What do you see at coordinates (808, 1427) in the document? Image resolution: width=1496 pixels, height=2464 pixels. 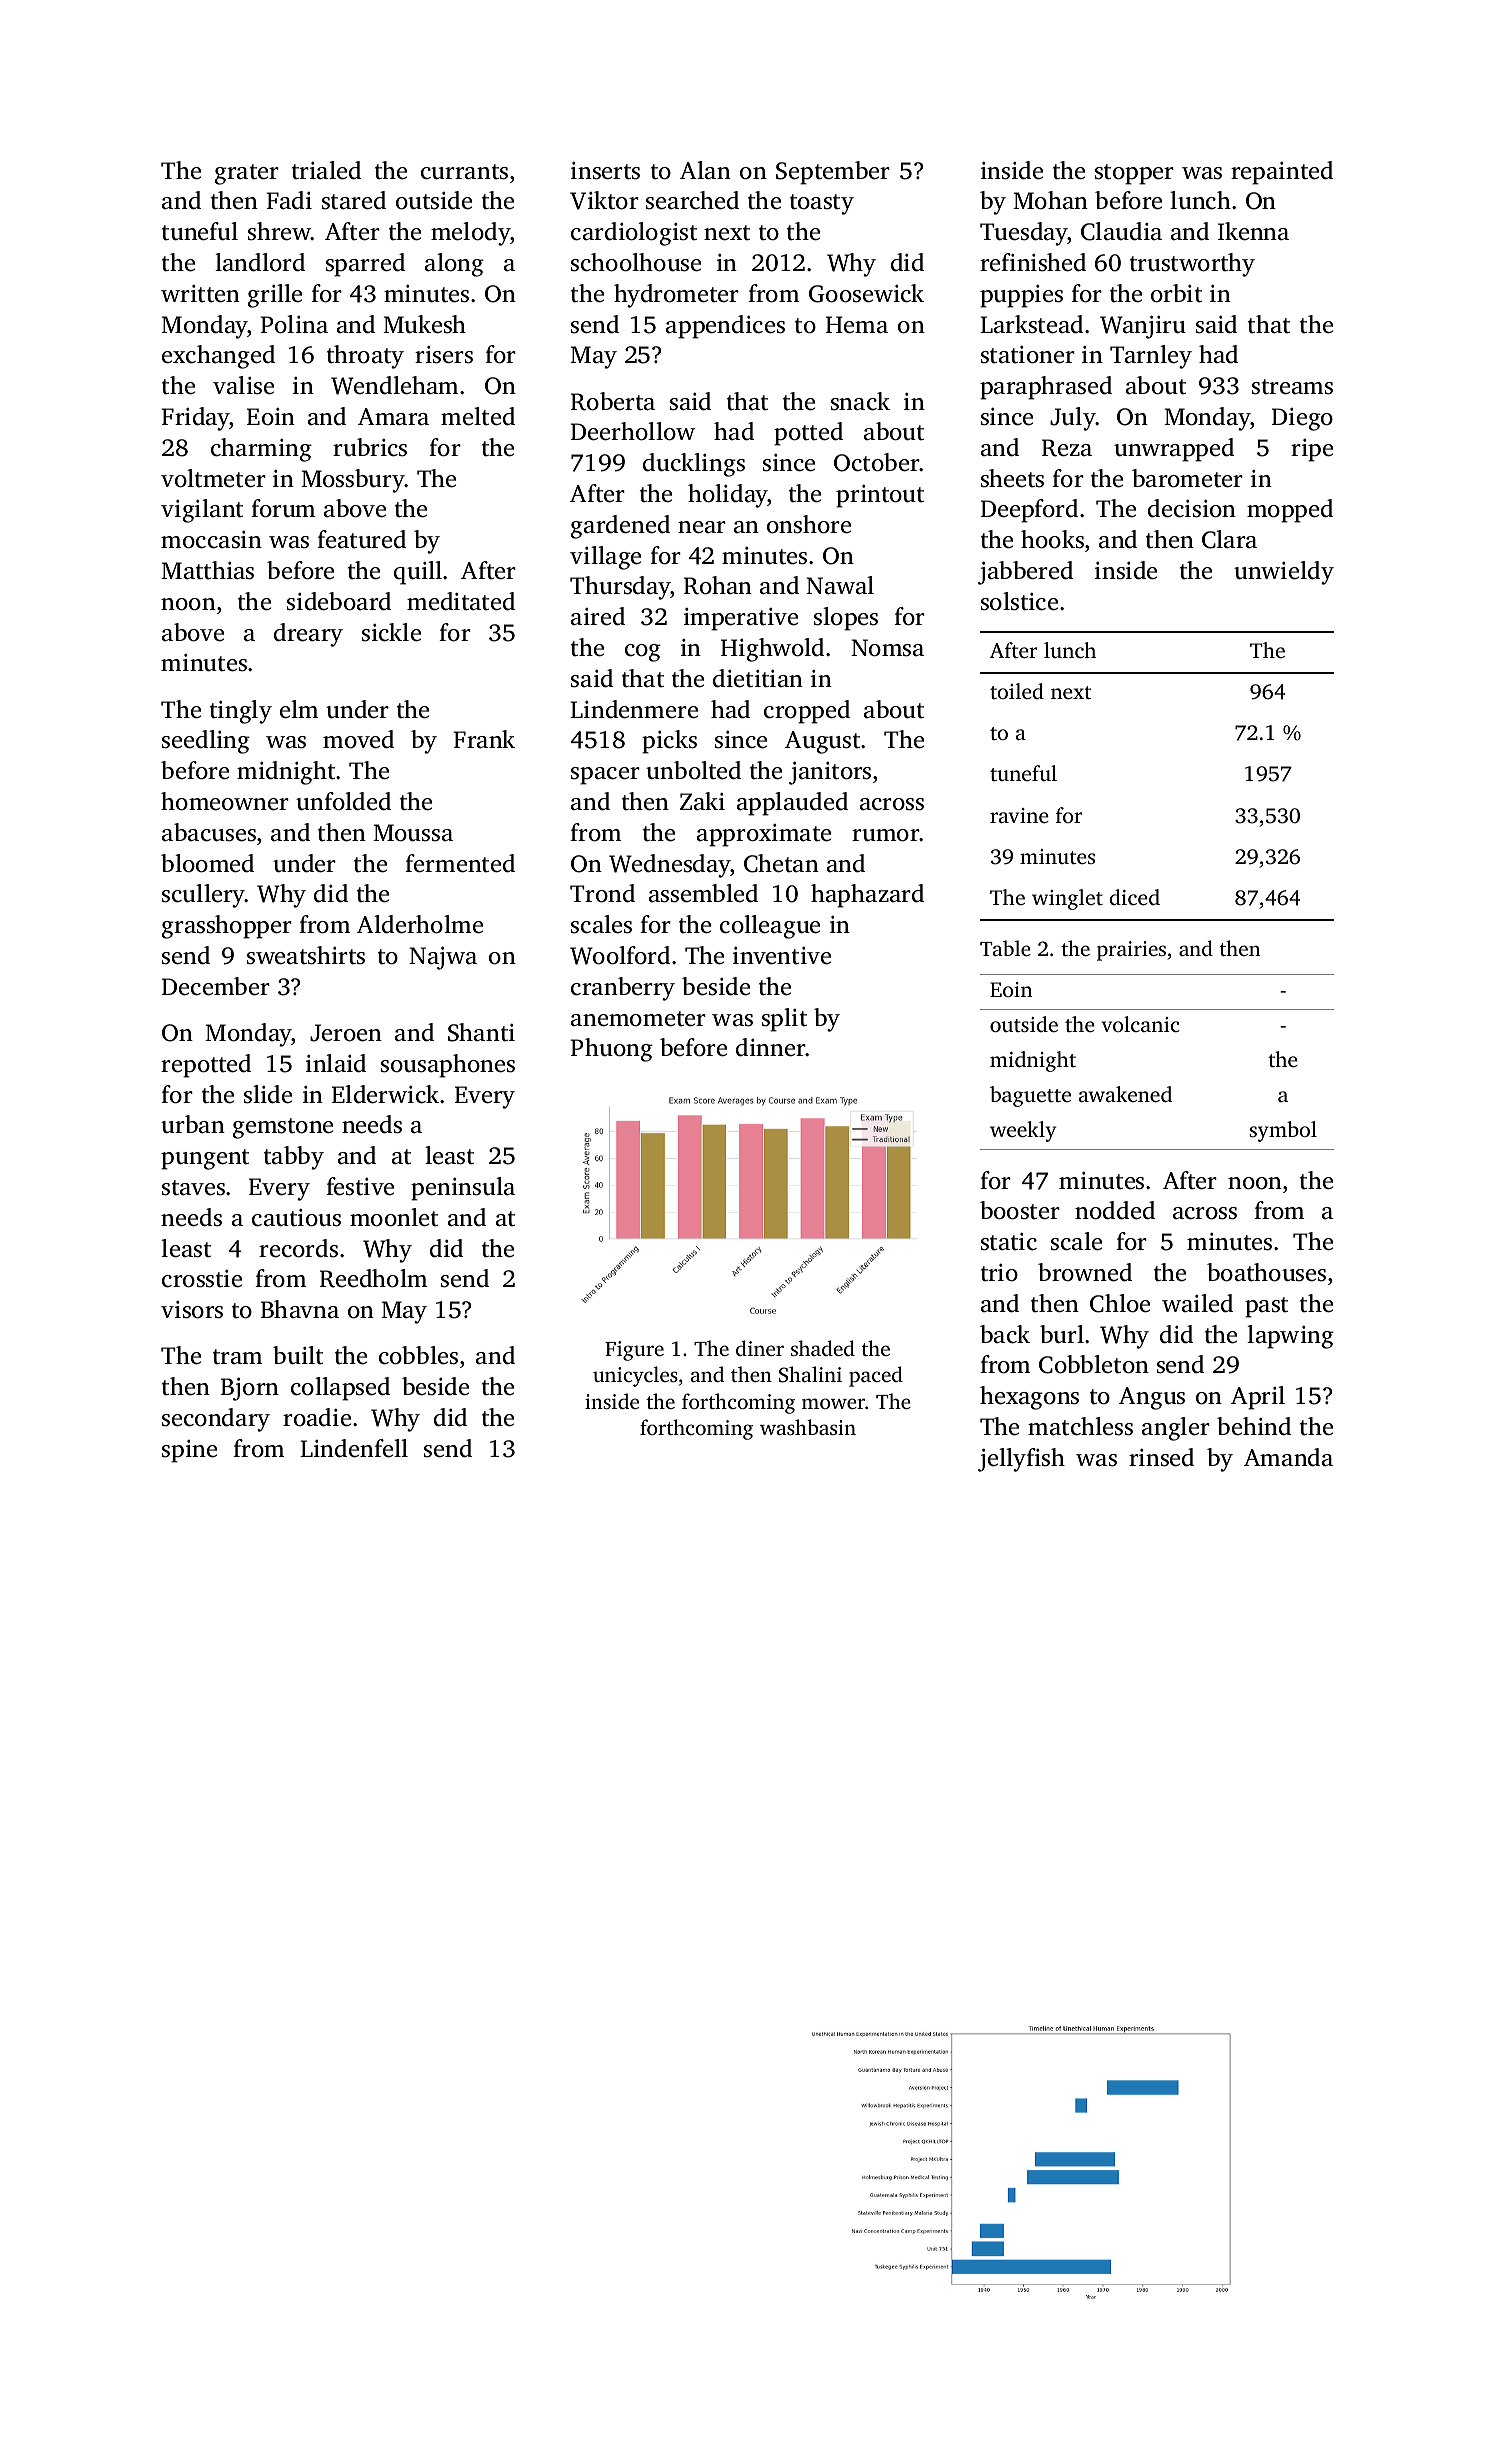 I see `washbasin` at bounding box center [808, 1427].
